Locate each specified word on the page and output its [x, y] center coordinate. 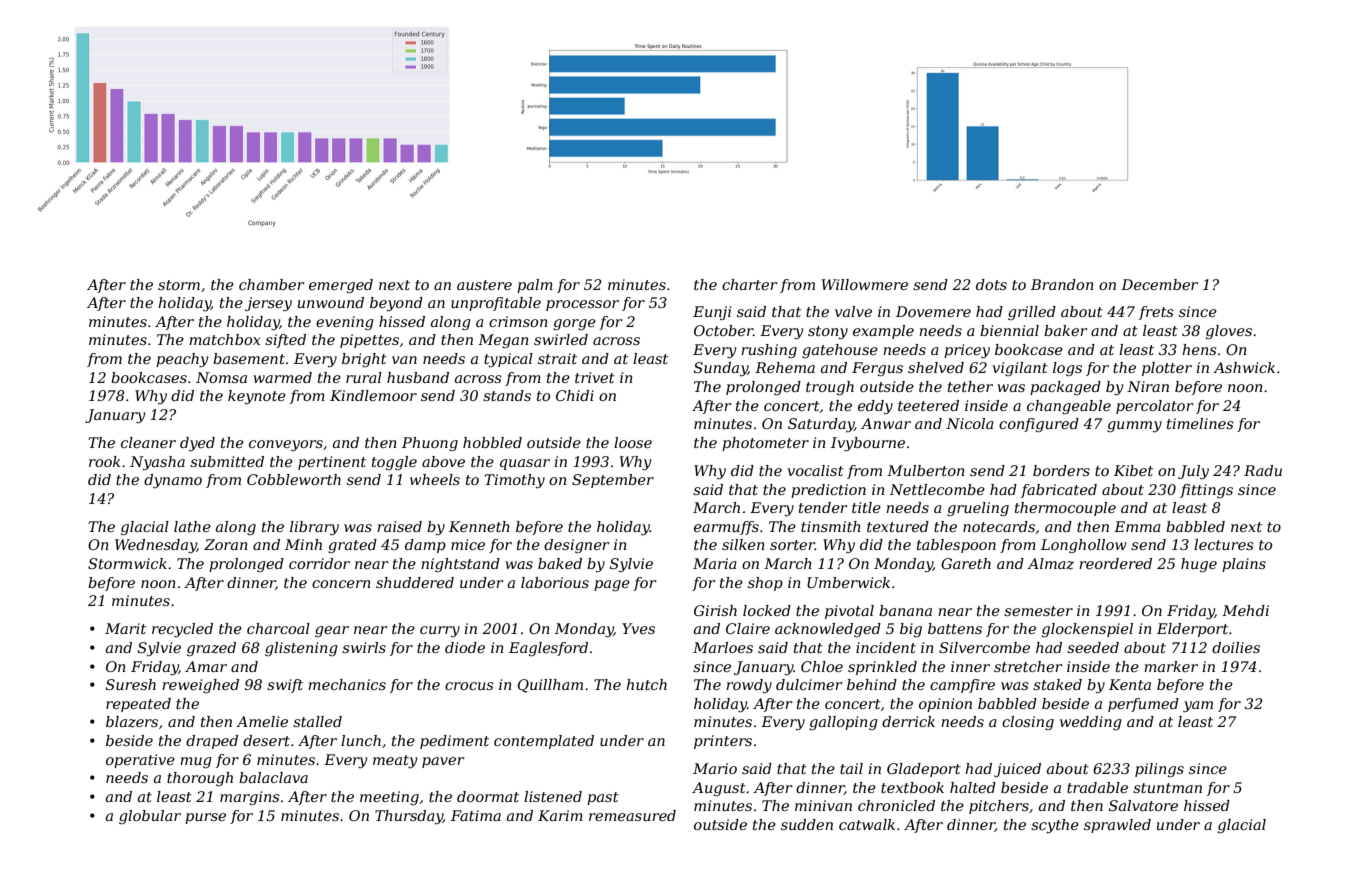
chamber [271, 284]
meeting [389, 798]
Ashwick [1244, 367]
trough [830, 388]
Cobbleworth [294, 479]
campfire [962, 686]
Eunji [712, 313]
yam [1198, 706]
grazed [211, 649]
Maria [715, 563]
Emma [1137, 526]
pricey [967, 351]
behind [872, 684]
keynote [257, 397]
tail [851, 768]
